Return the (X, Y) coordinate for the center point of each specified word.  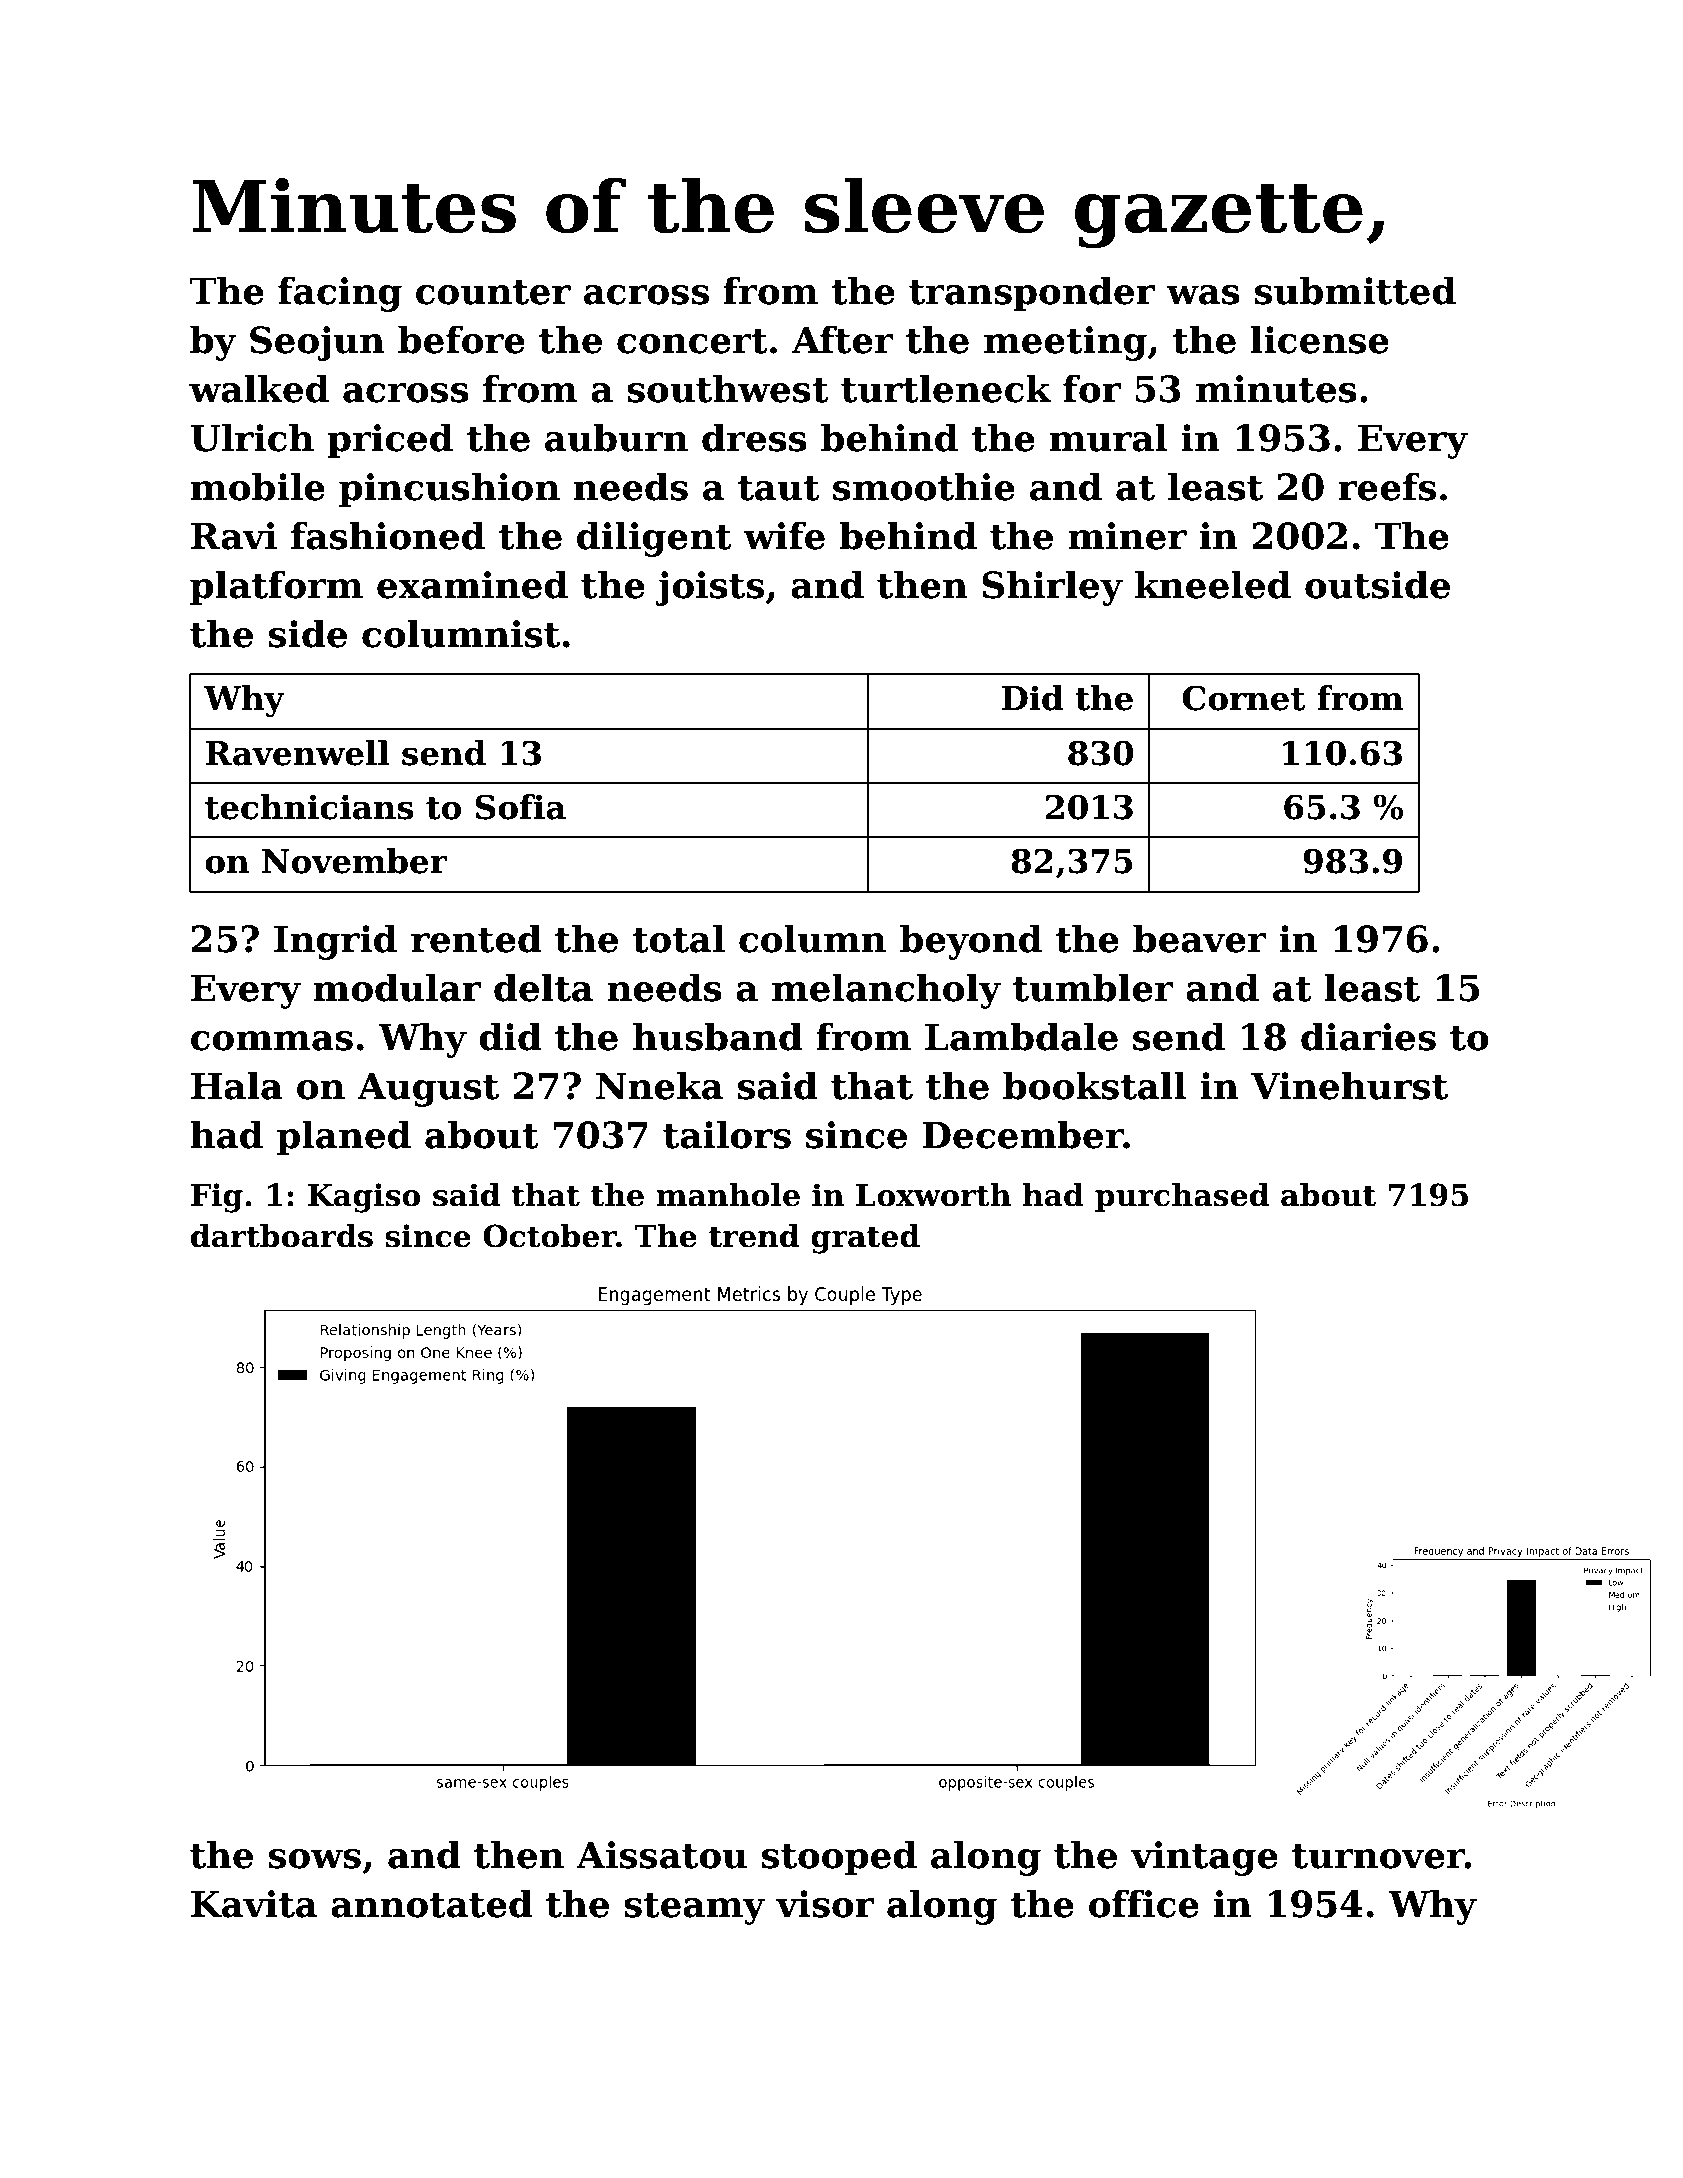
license (1320, 339)
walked (259, 388)
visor (825, 1904)
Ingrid (335, 942)
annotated (432, 1903)
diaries (1368, 1036)
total (679, 938)
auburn (616, 437)
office (1144, 1903)
